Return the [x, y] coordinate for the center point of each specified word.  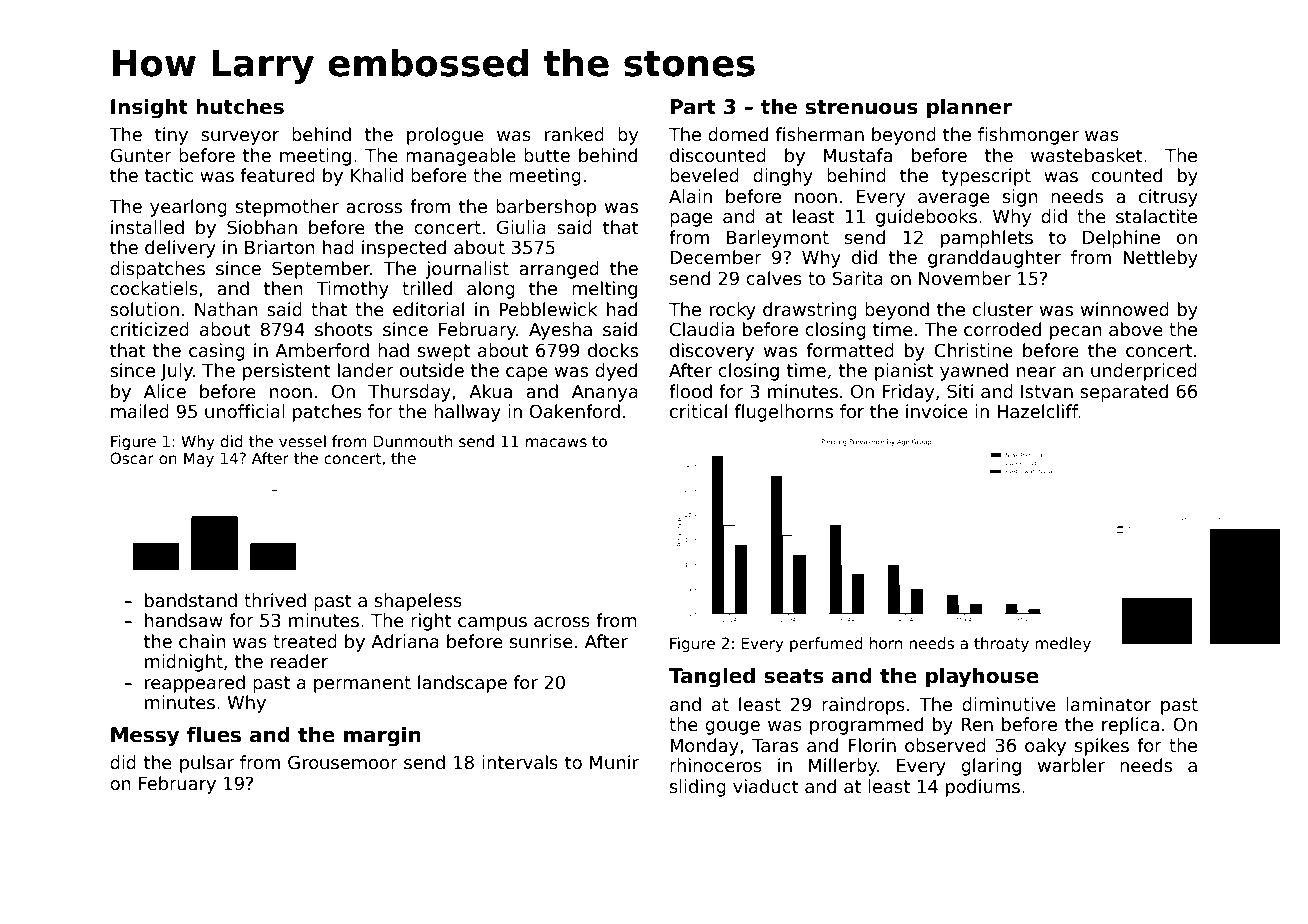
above [1136, 329]
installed [147, 227]
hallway [467, 413]
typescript [986, 177]
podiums [983, 788]
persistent [287, 372]
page [691, 220]
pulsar [207, 764]
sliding [698, 788]
